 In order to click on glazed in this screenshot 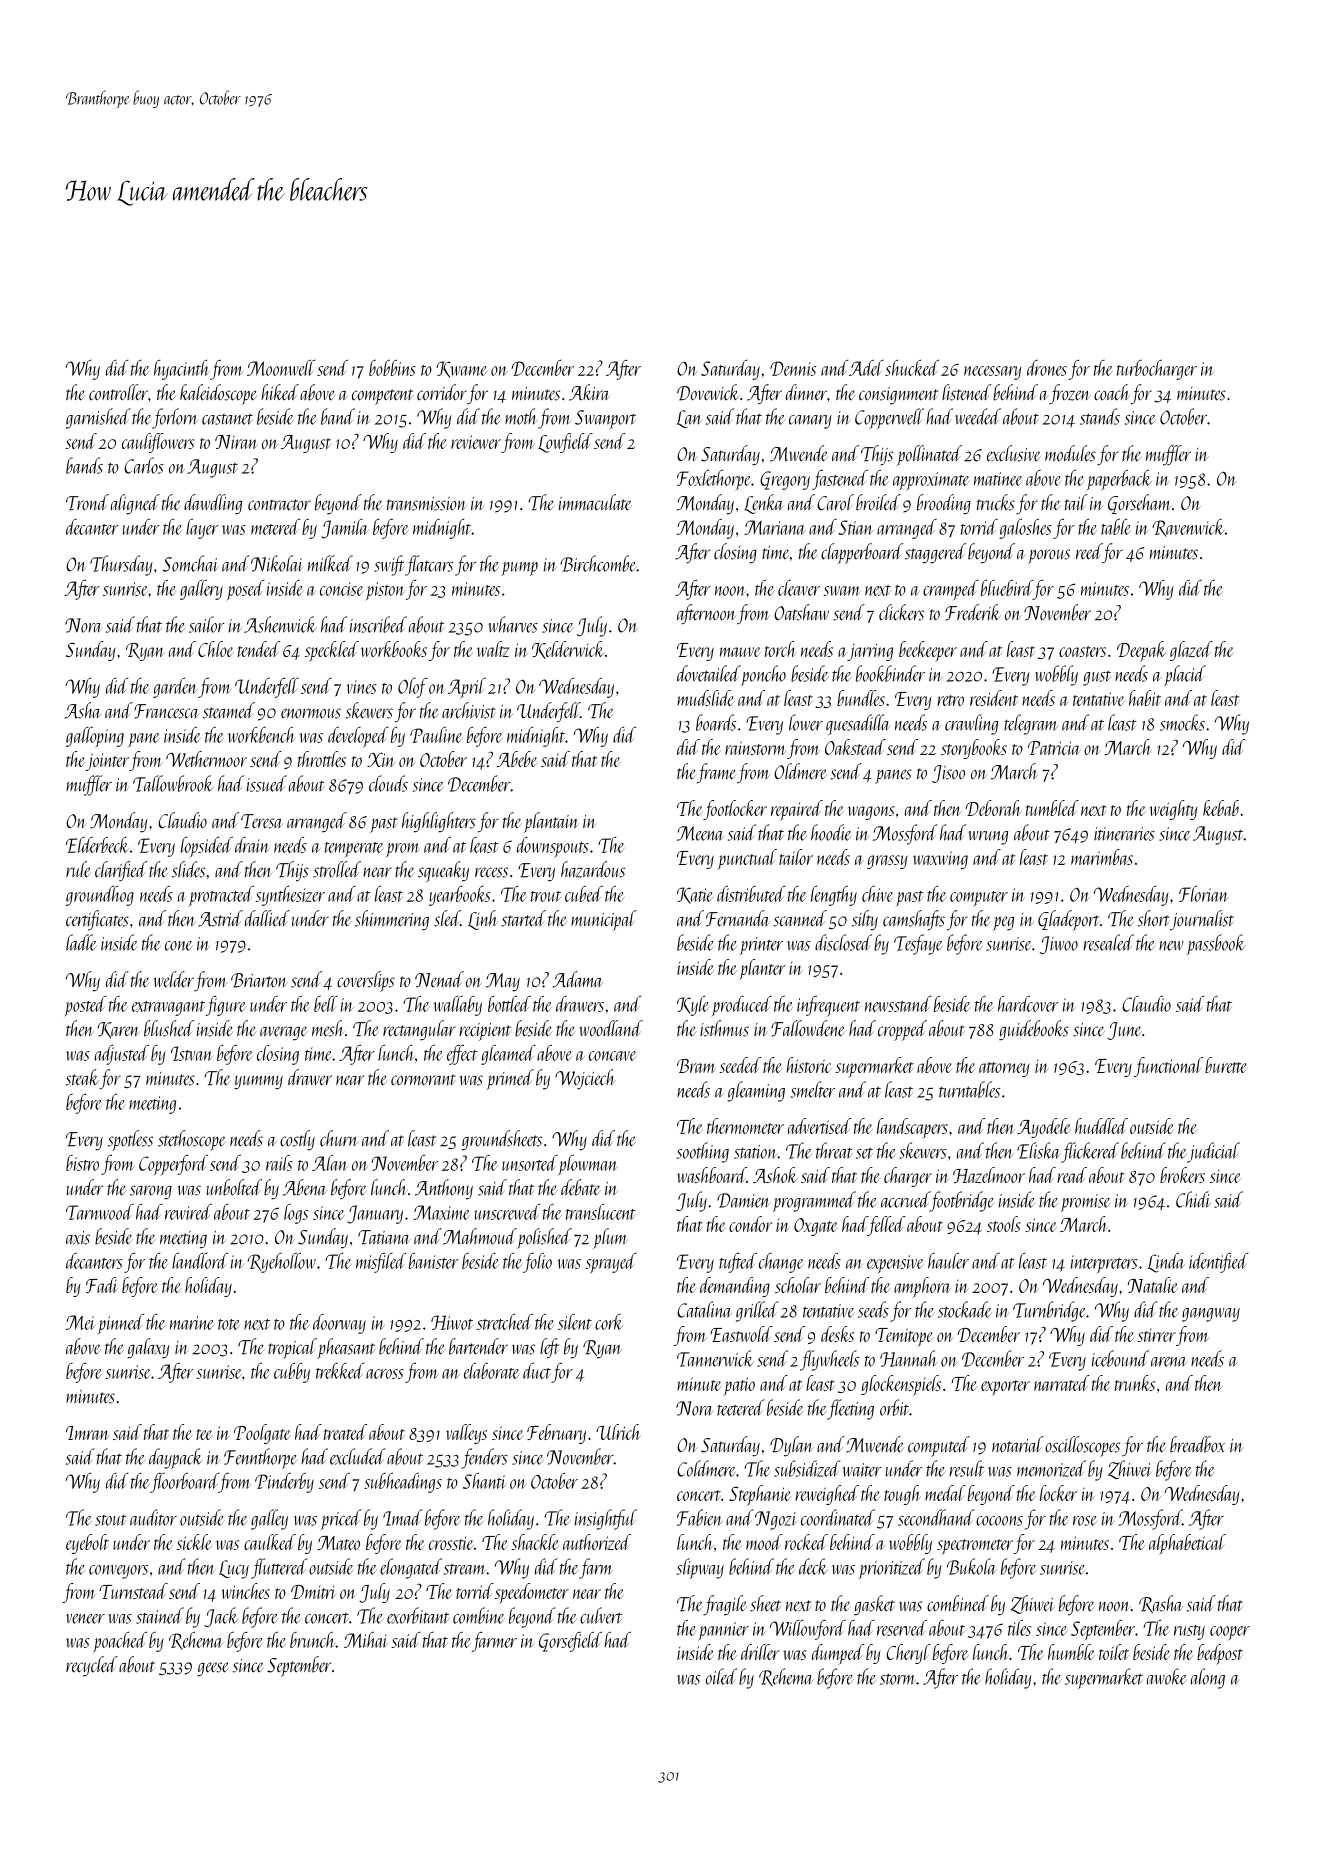, I will do `click(1191, 651)`.
